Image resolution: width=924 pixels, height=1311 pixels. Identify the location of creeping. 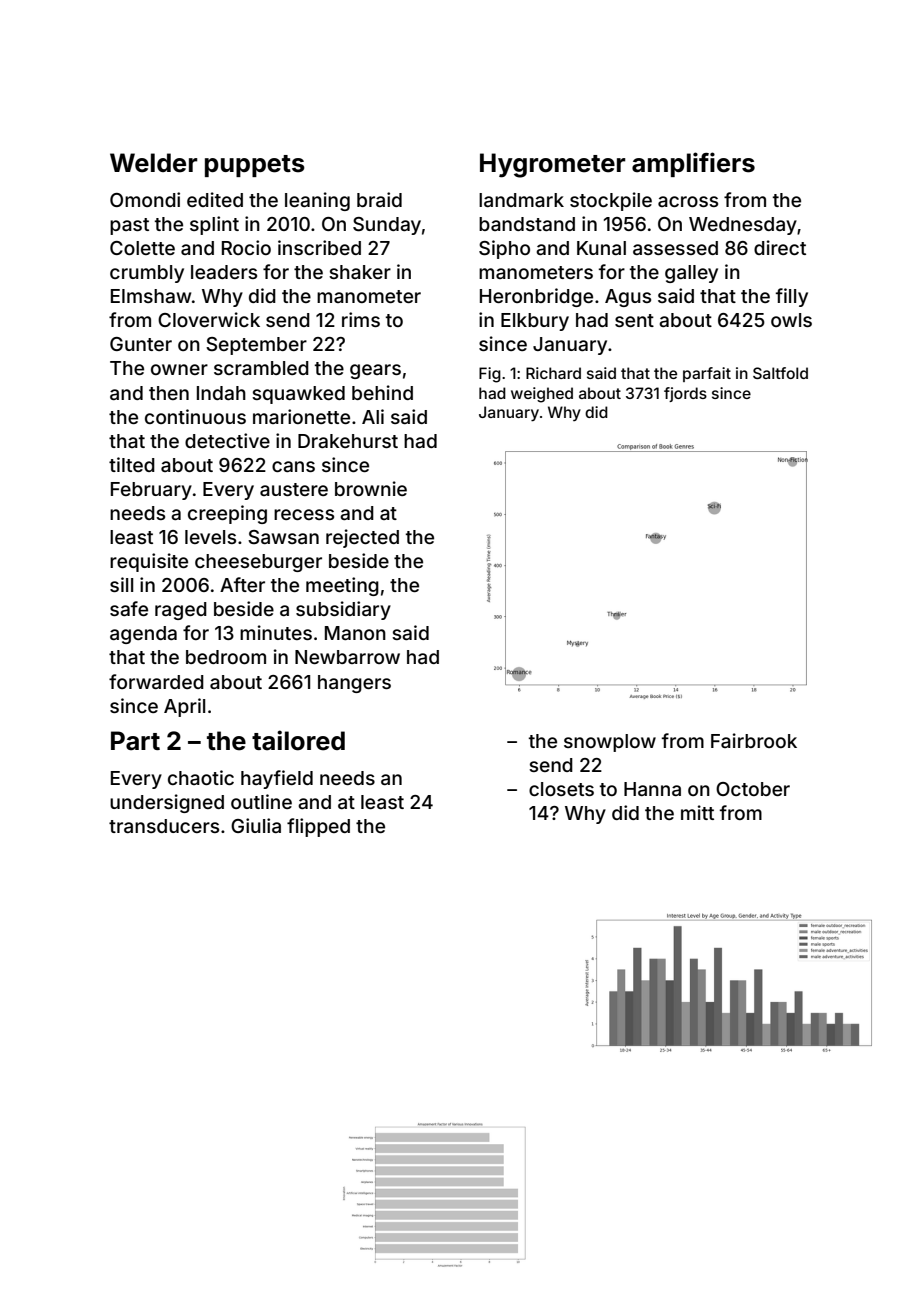
(227, 514).
